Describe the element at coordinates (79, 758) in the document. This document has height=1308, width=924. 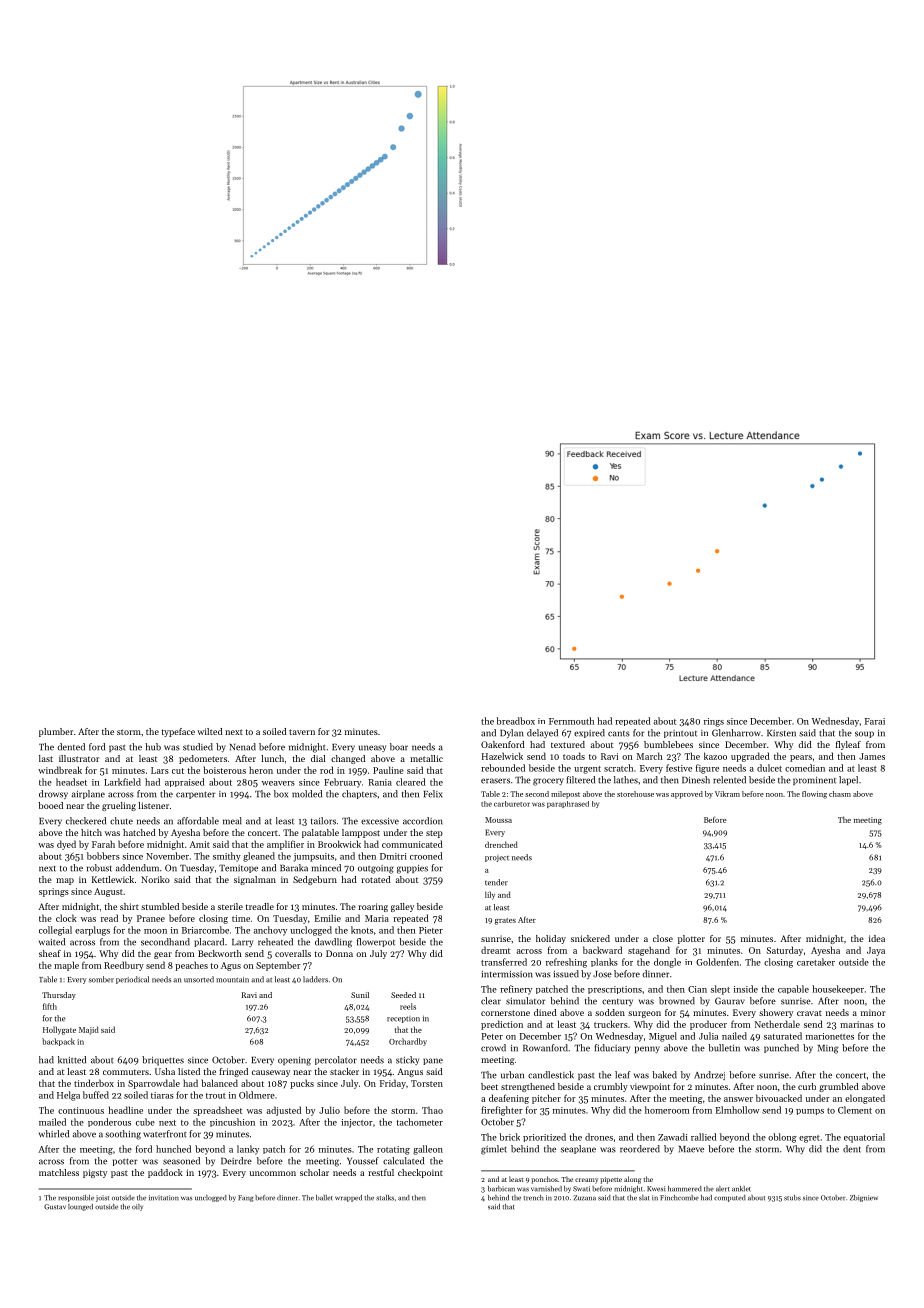
I see `illustrator` at that location.
